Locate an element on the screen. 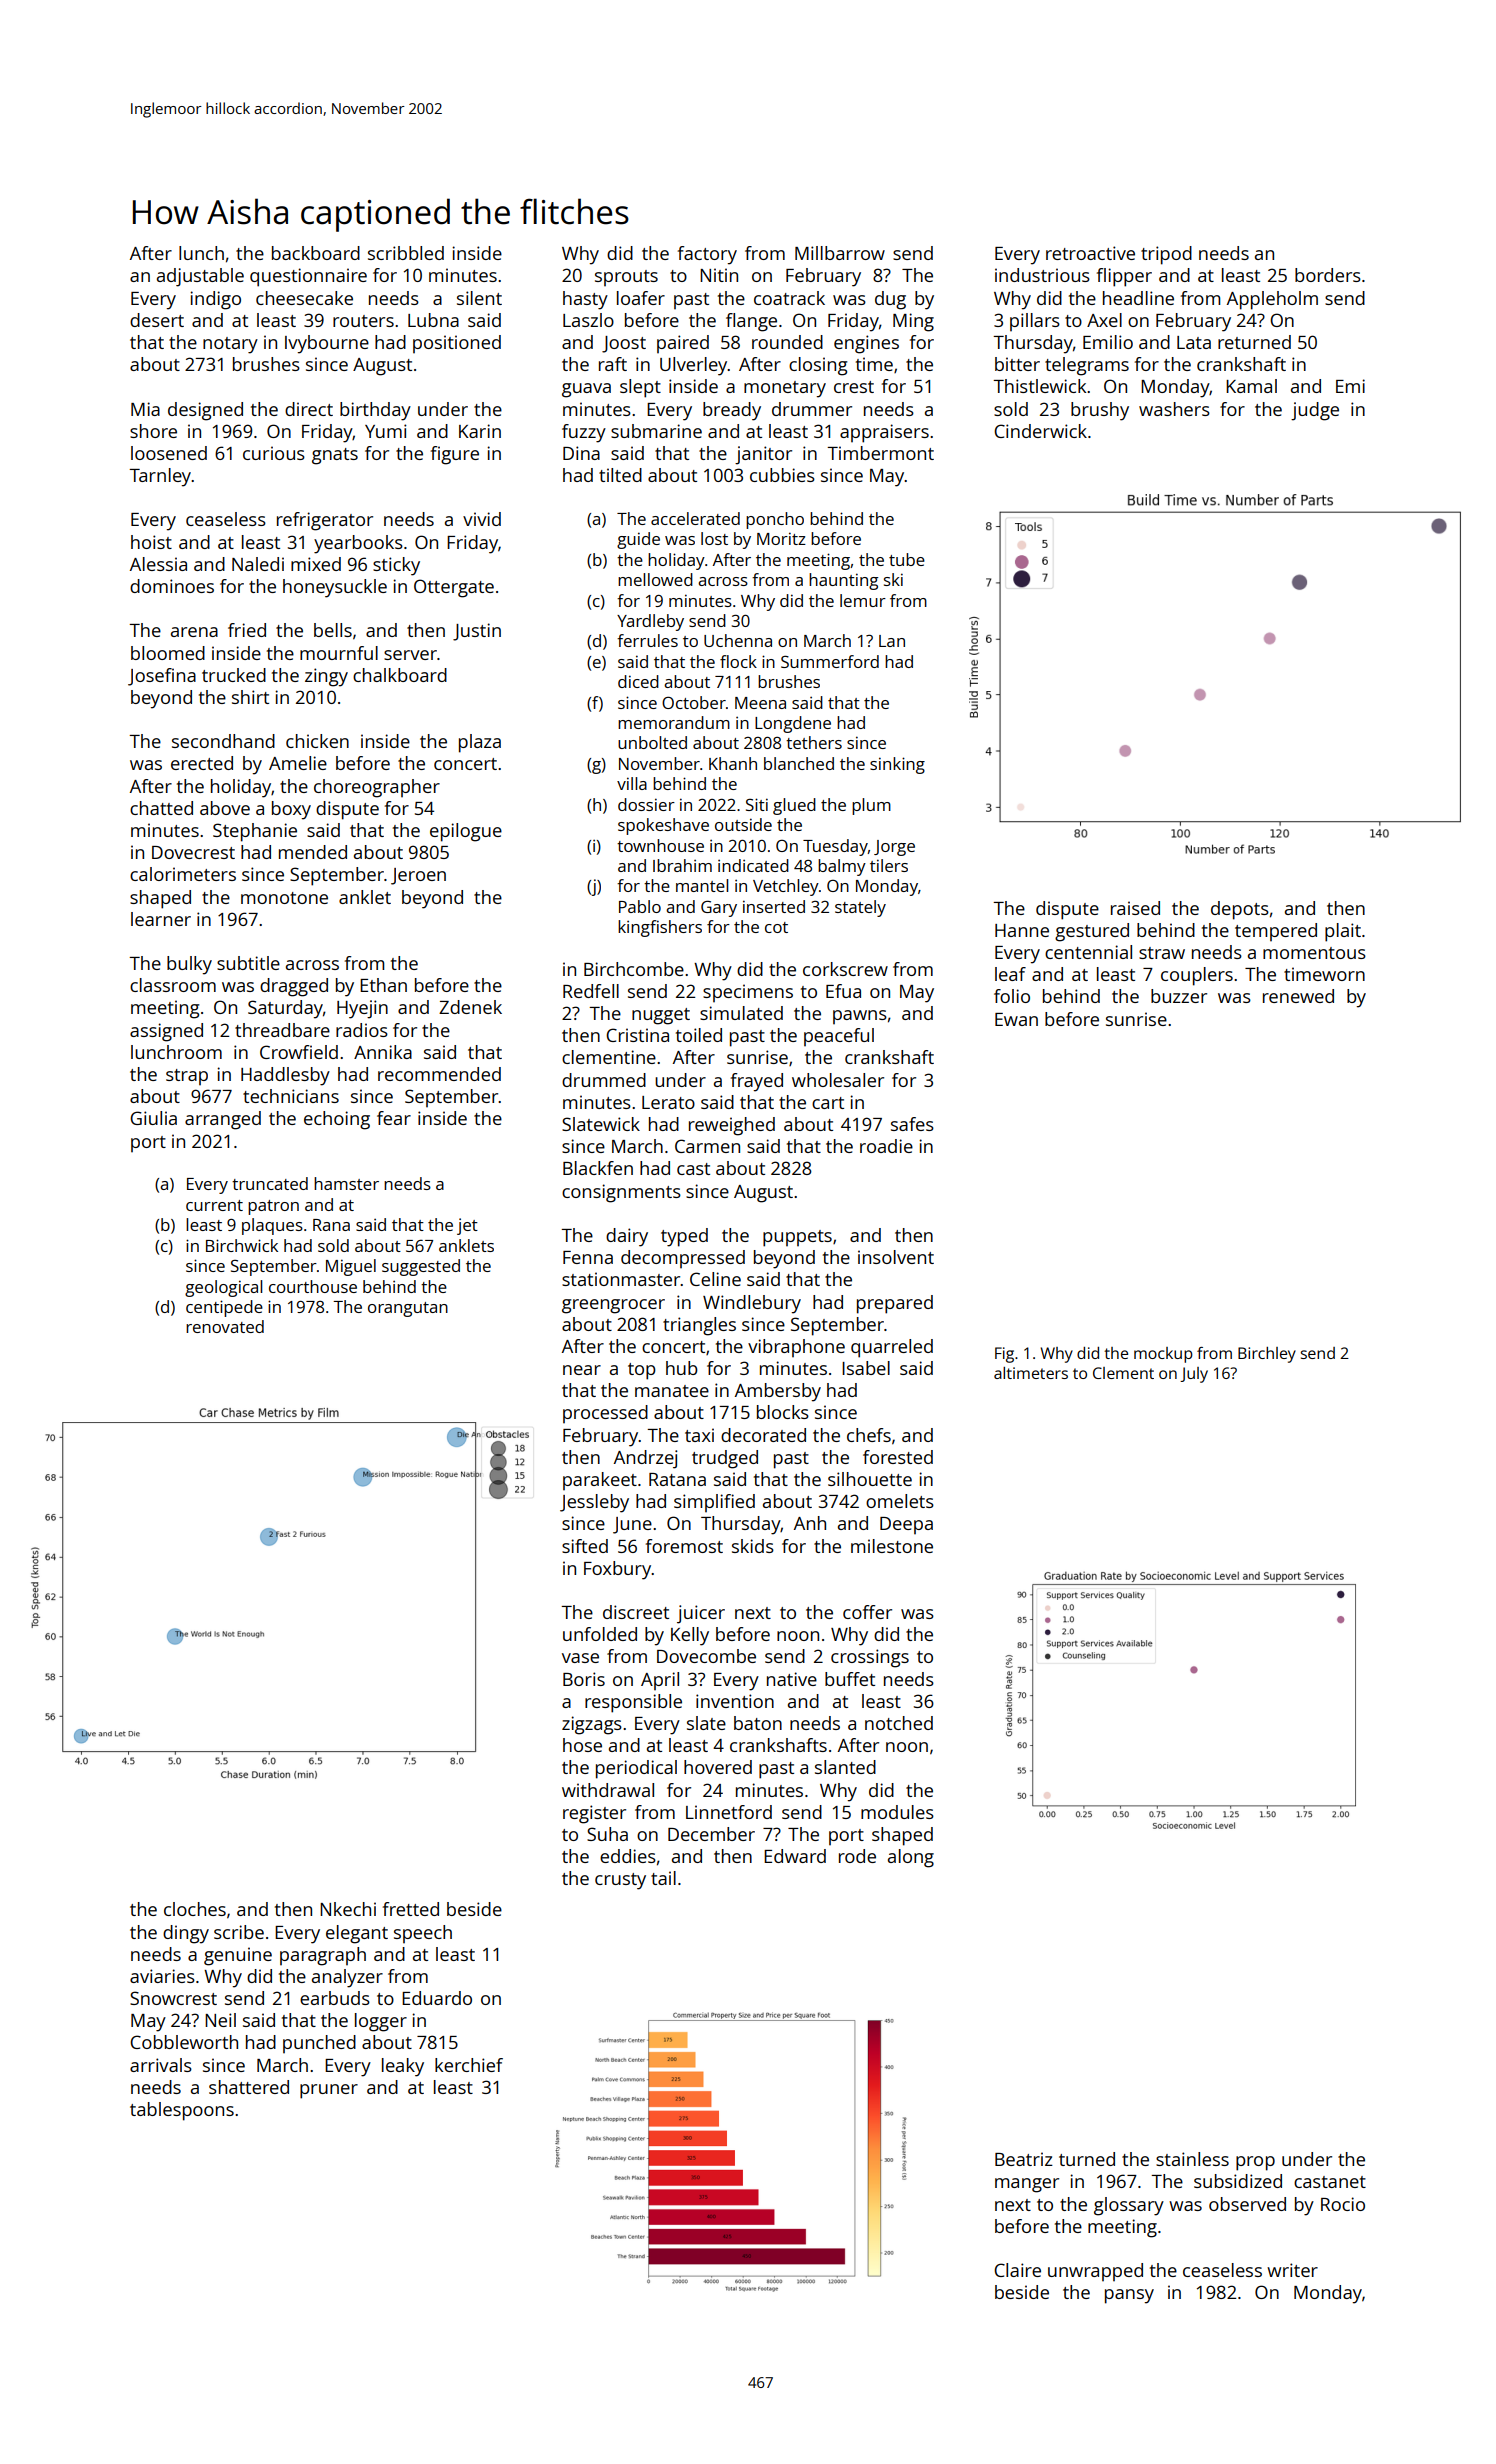  diced is located at coordinates (638, 681).
